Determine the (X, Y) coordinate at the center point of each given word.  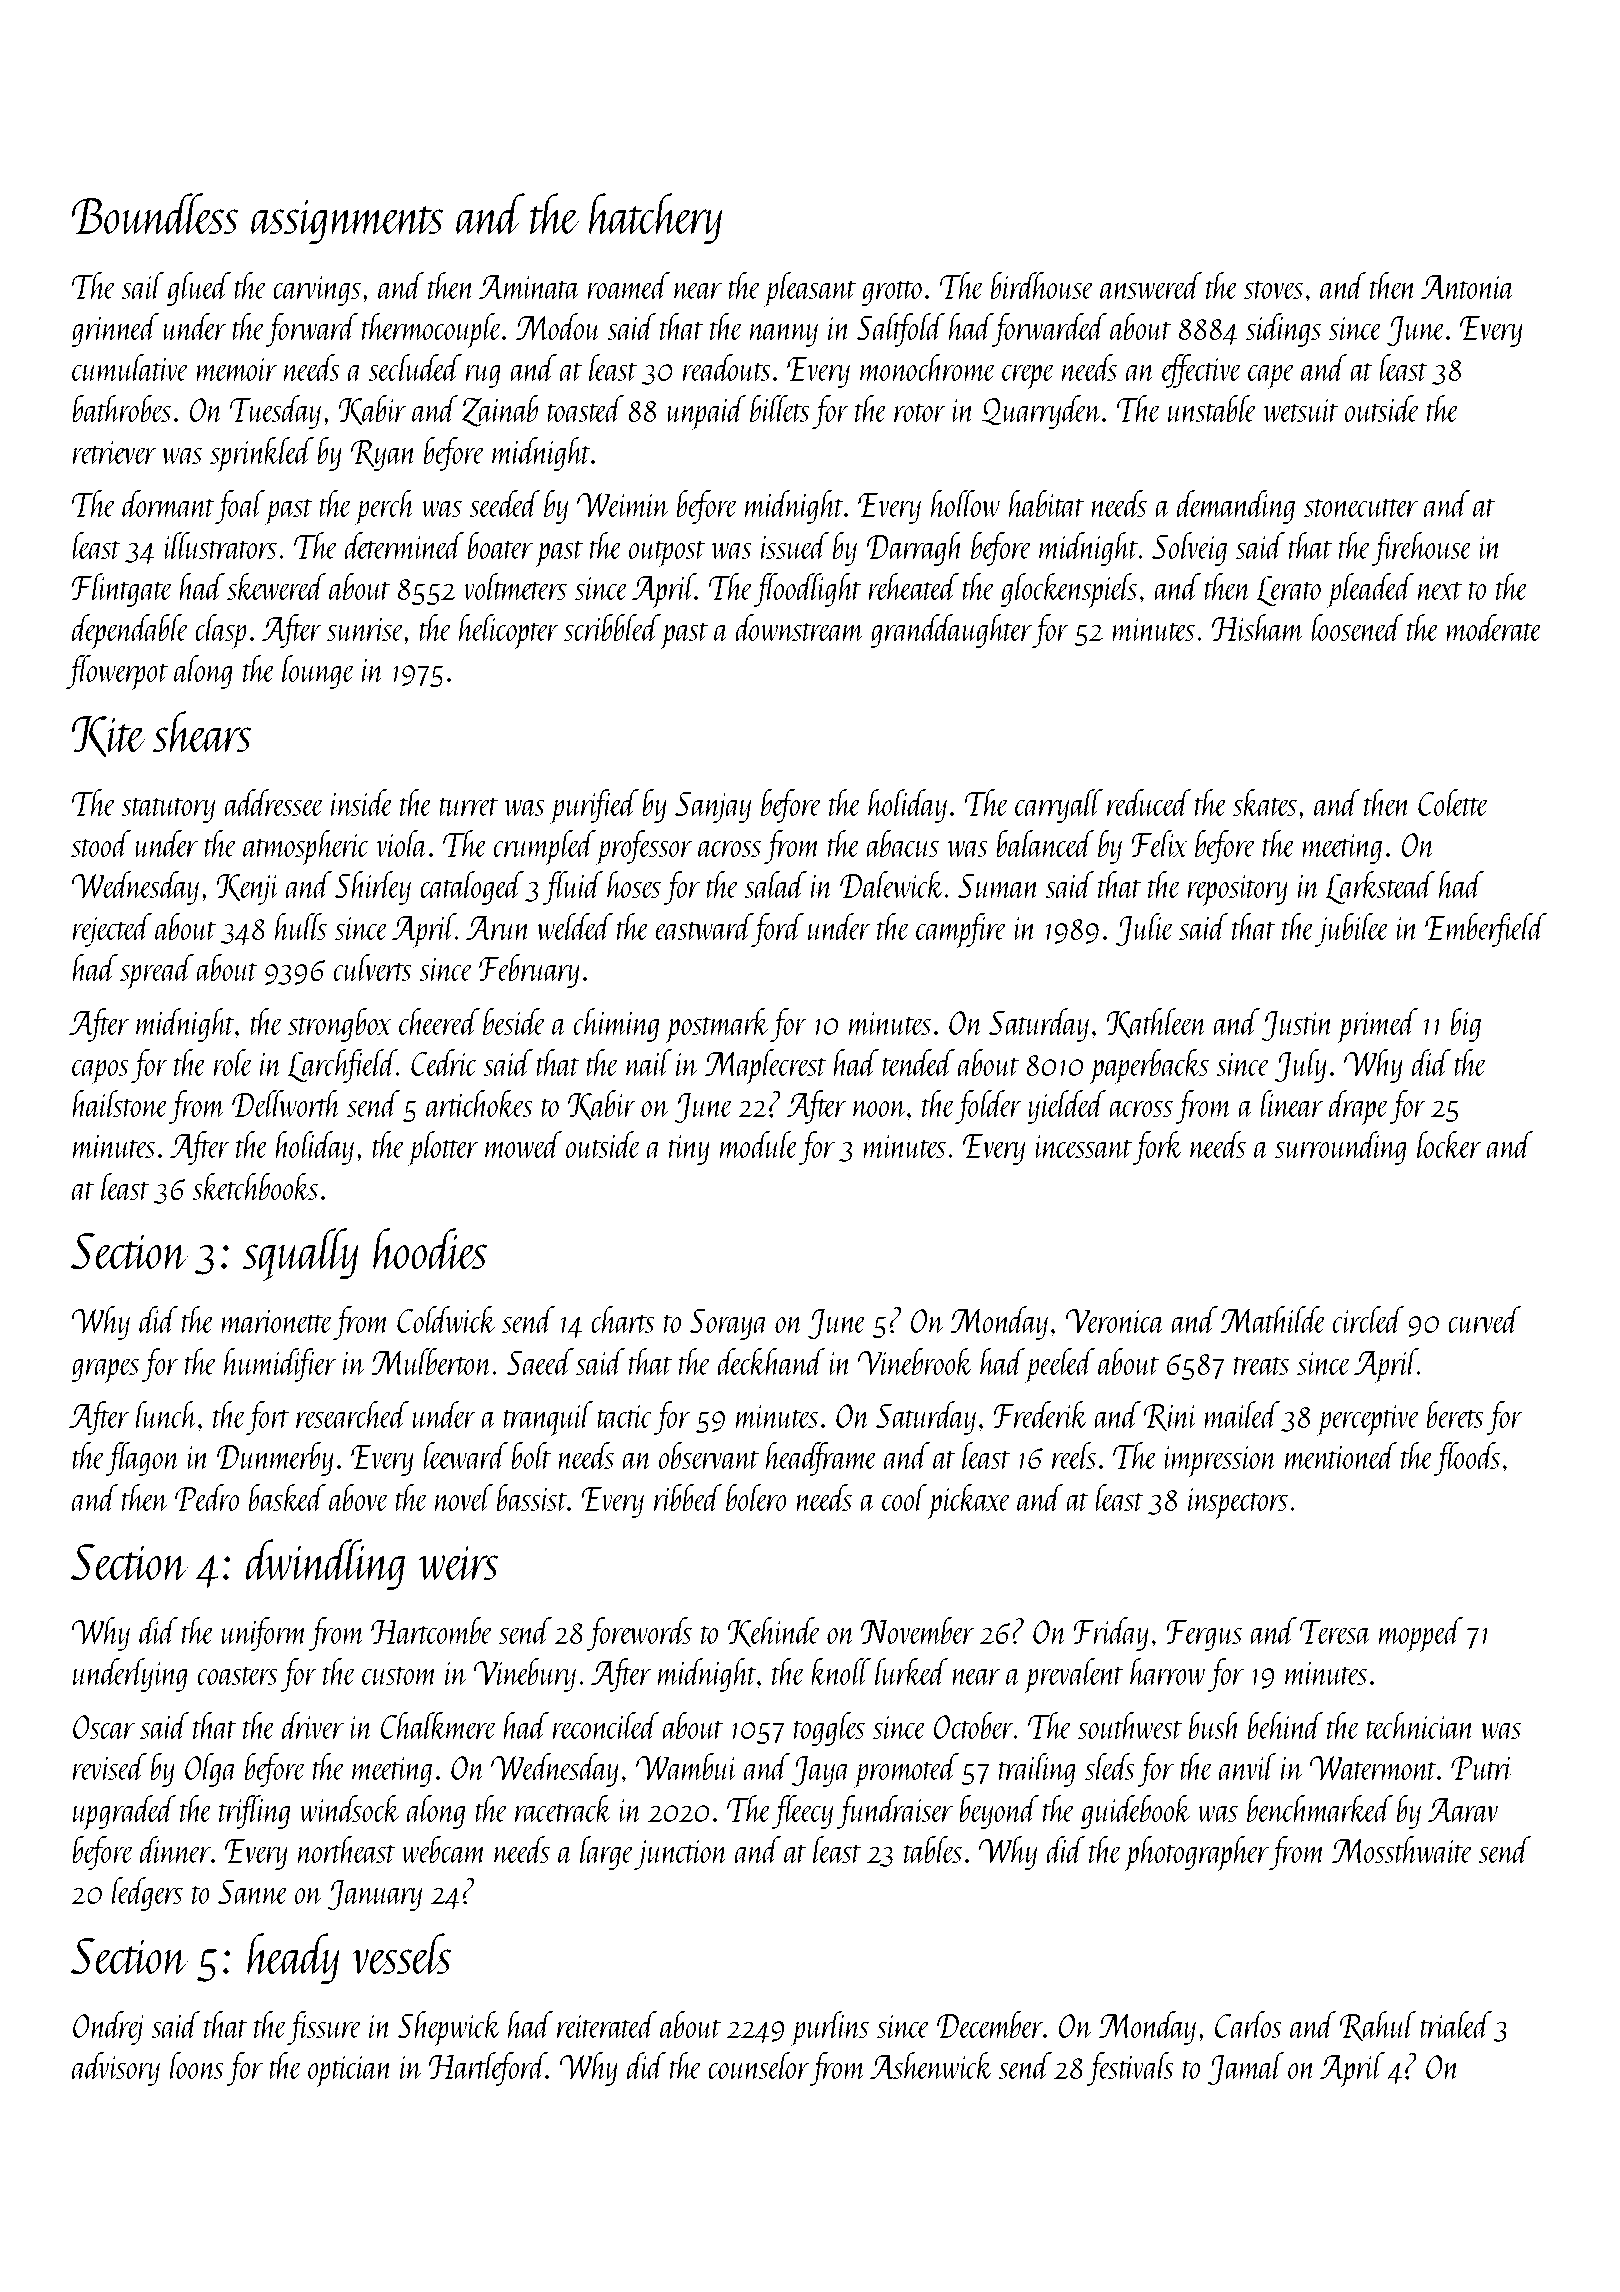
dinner (175, 1849)
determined (404, 545)
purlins (830, 2028)
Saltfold (900, 330)
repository (1237, 890)
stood (101, 844)
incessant (1084, 1147)
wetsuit (1301, 411)
